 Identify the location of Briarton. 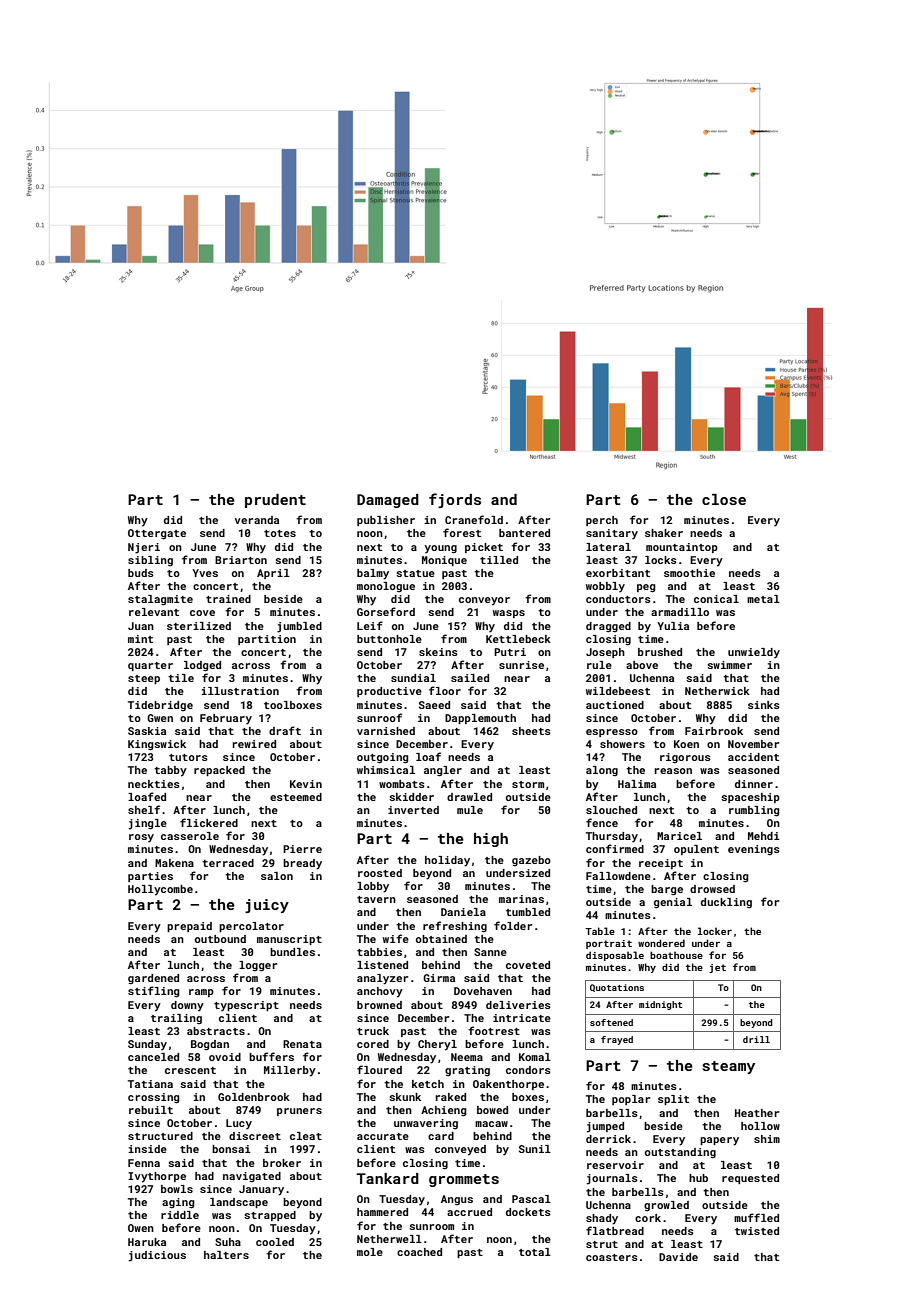
(241, 560).
